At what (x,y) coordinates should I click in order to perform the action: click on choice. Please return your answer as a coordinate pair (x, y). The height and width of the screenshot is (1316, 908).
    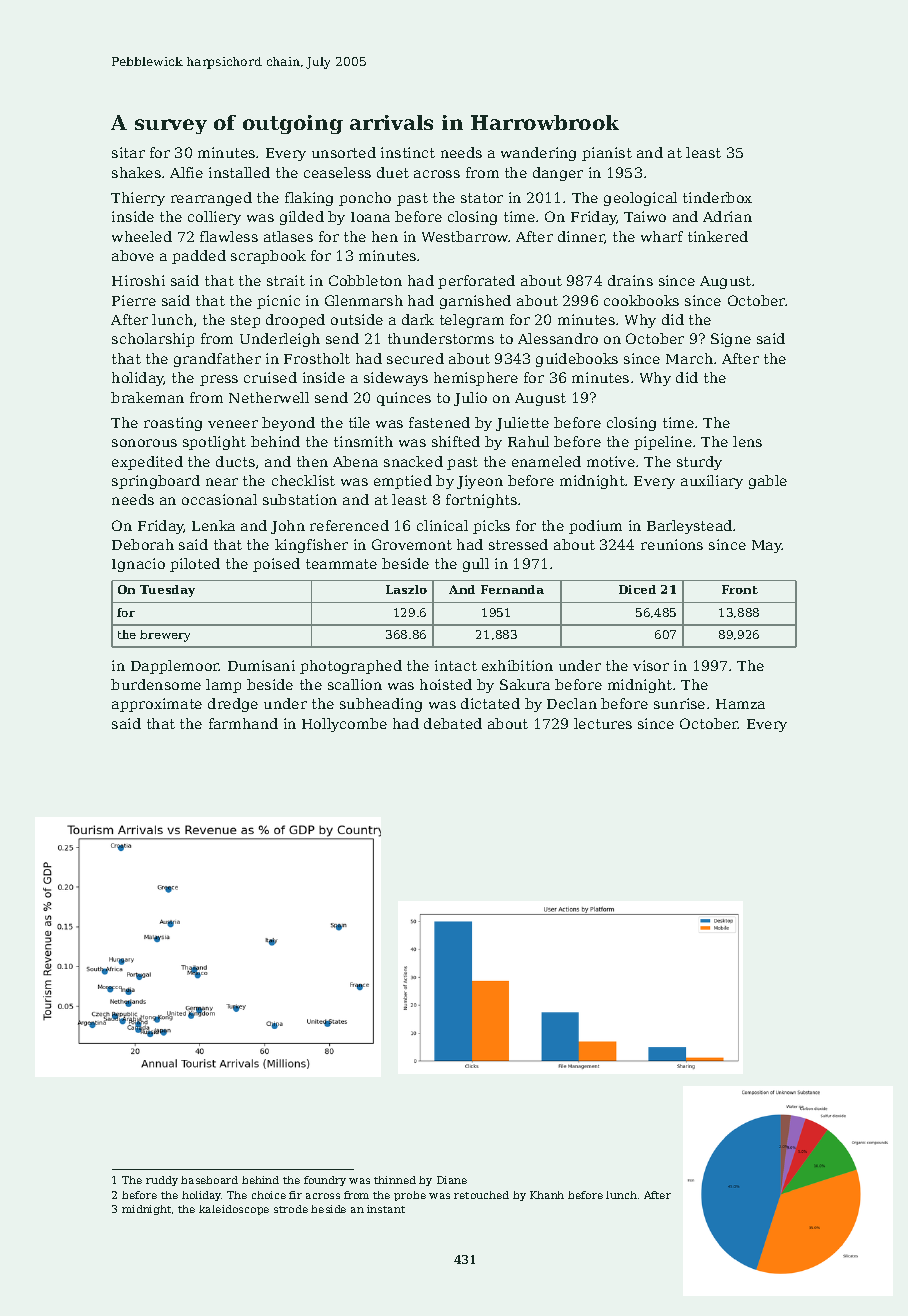
    Looking at the image, I should click on (269, 1195).
